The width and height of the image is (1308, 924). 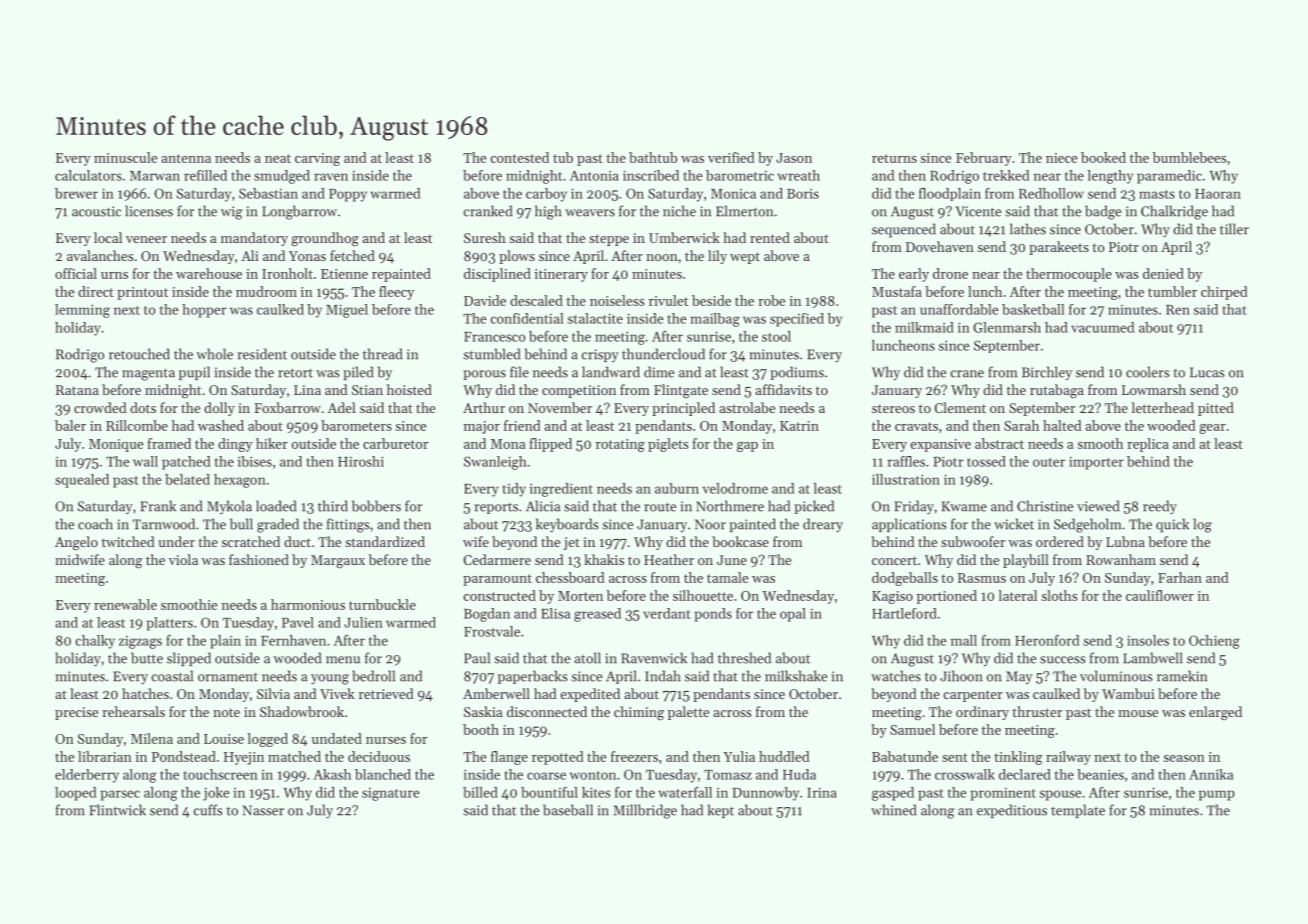 What do you see at coordinates (278, 158) in the image?
I see `neat` at bounding box center [278, 158].
